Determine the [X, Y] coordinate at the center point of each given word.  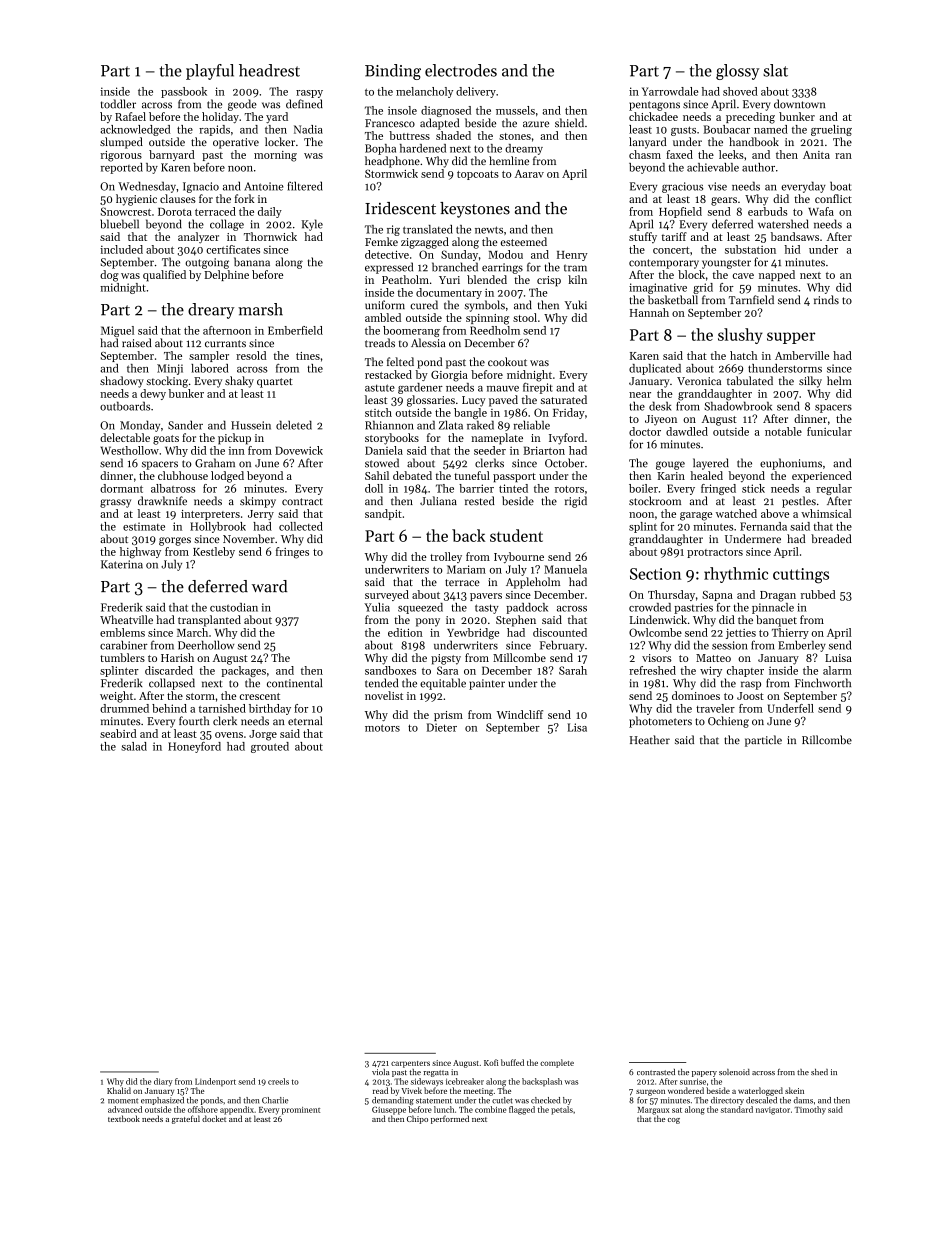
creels [278, 1081]
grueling [831, 130]
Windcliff [520, 714]
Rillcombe [827, 740]
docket [214, 1118]
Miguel [117, 331]
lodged [227, 477]
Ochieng [728, 722]
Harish [177, 657]
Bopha [380, 149]
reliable [532, 425]
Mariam [466, 569]
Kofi [491, 1062]
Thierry [790, 633]
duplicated [655, 369]
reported [122, 168]
